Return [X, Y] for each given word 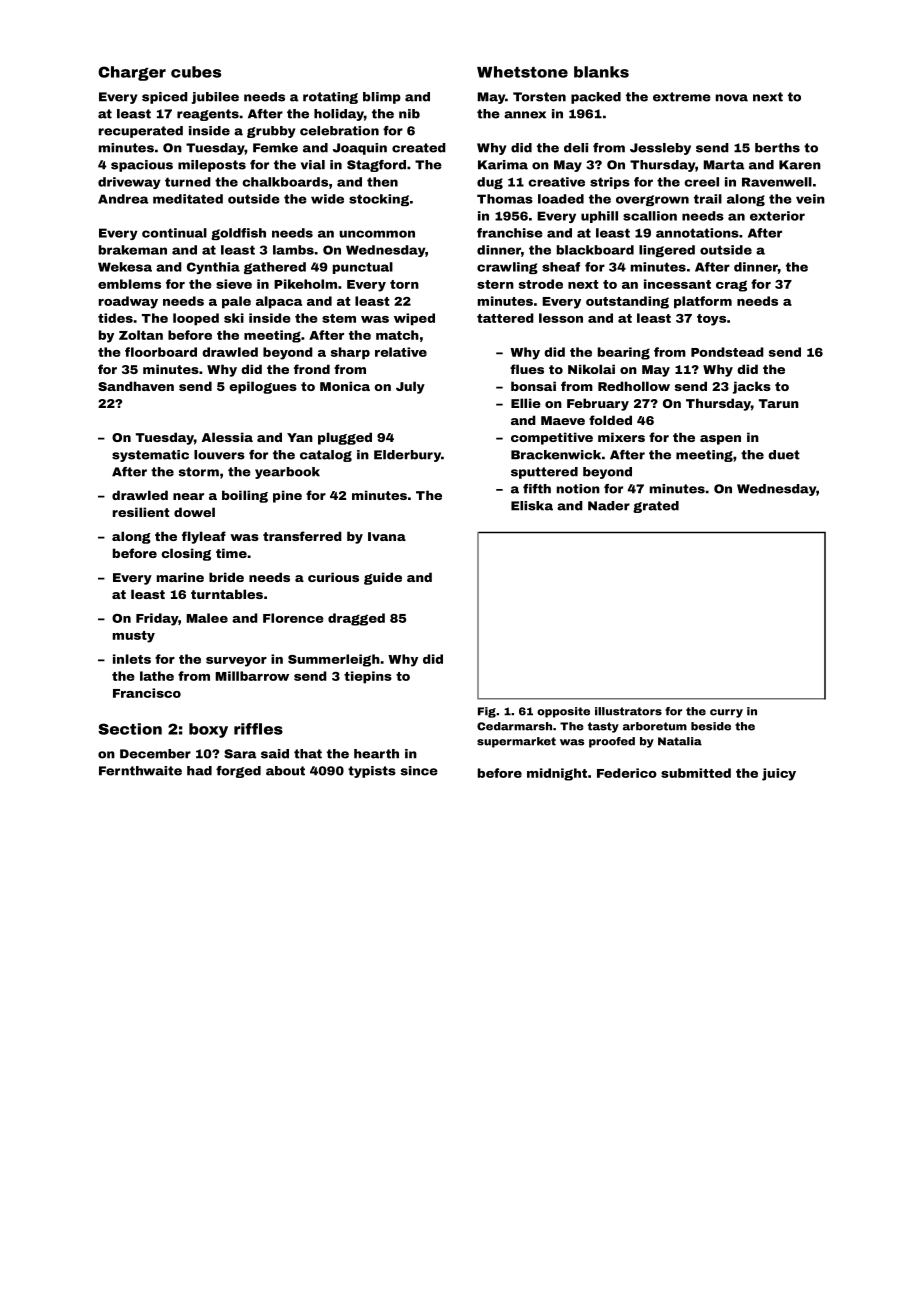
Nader [609, 506]
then [382, 182]
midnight [557, 774]
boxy [208, 730]
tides [115, 318]
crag [731, 286]
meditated [188, 199]
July [410, 387]
